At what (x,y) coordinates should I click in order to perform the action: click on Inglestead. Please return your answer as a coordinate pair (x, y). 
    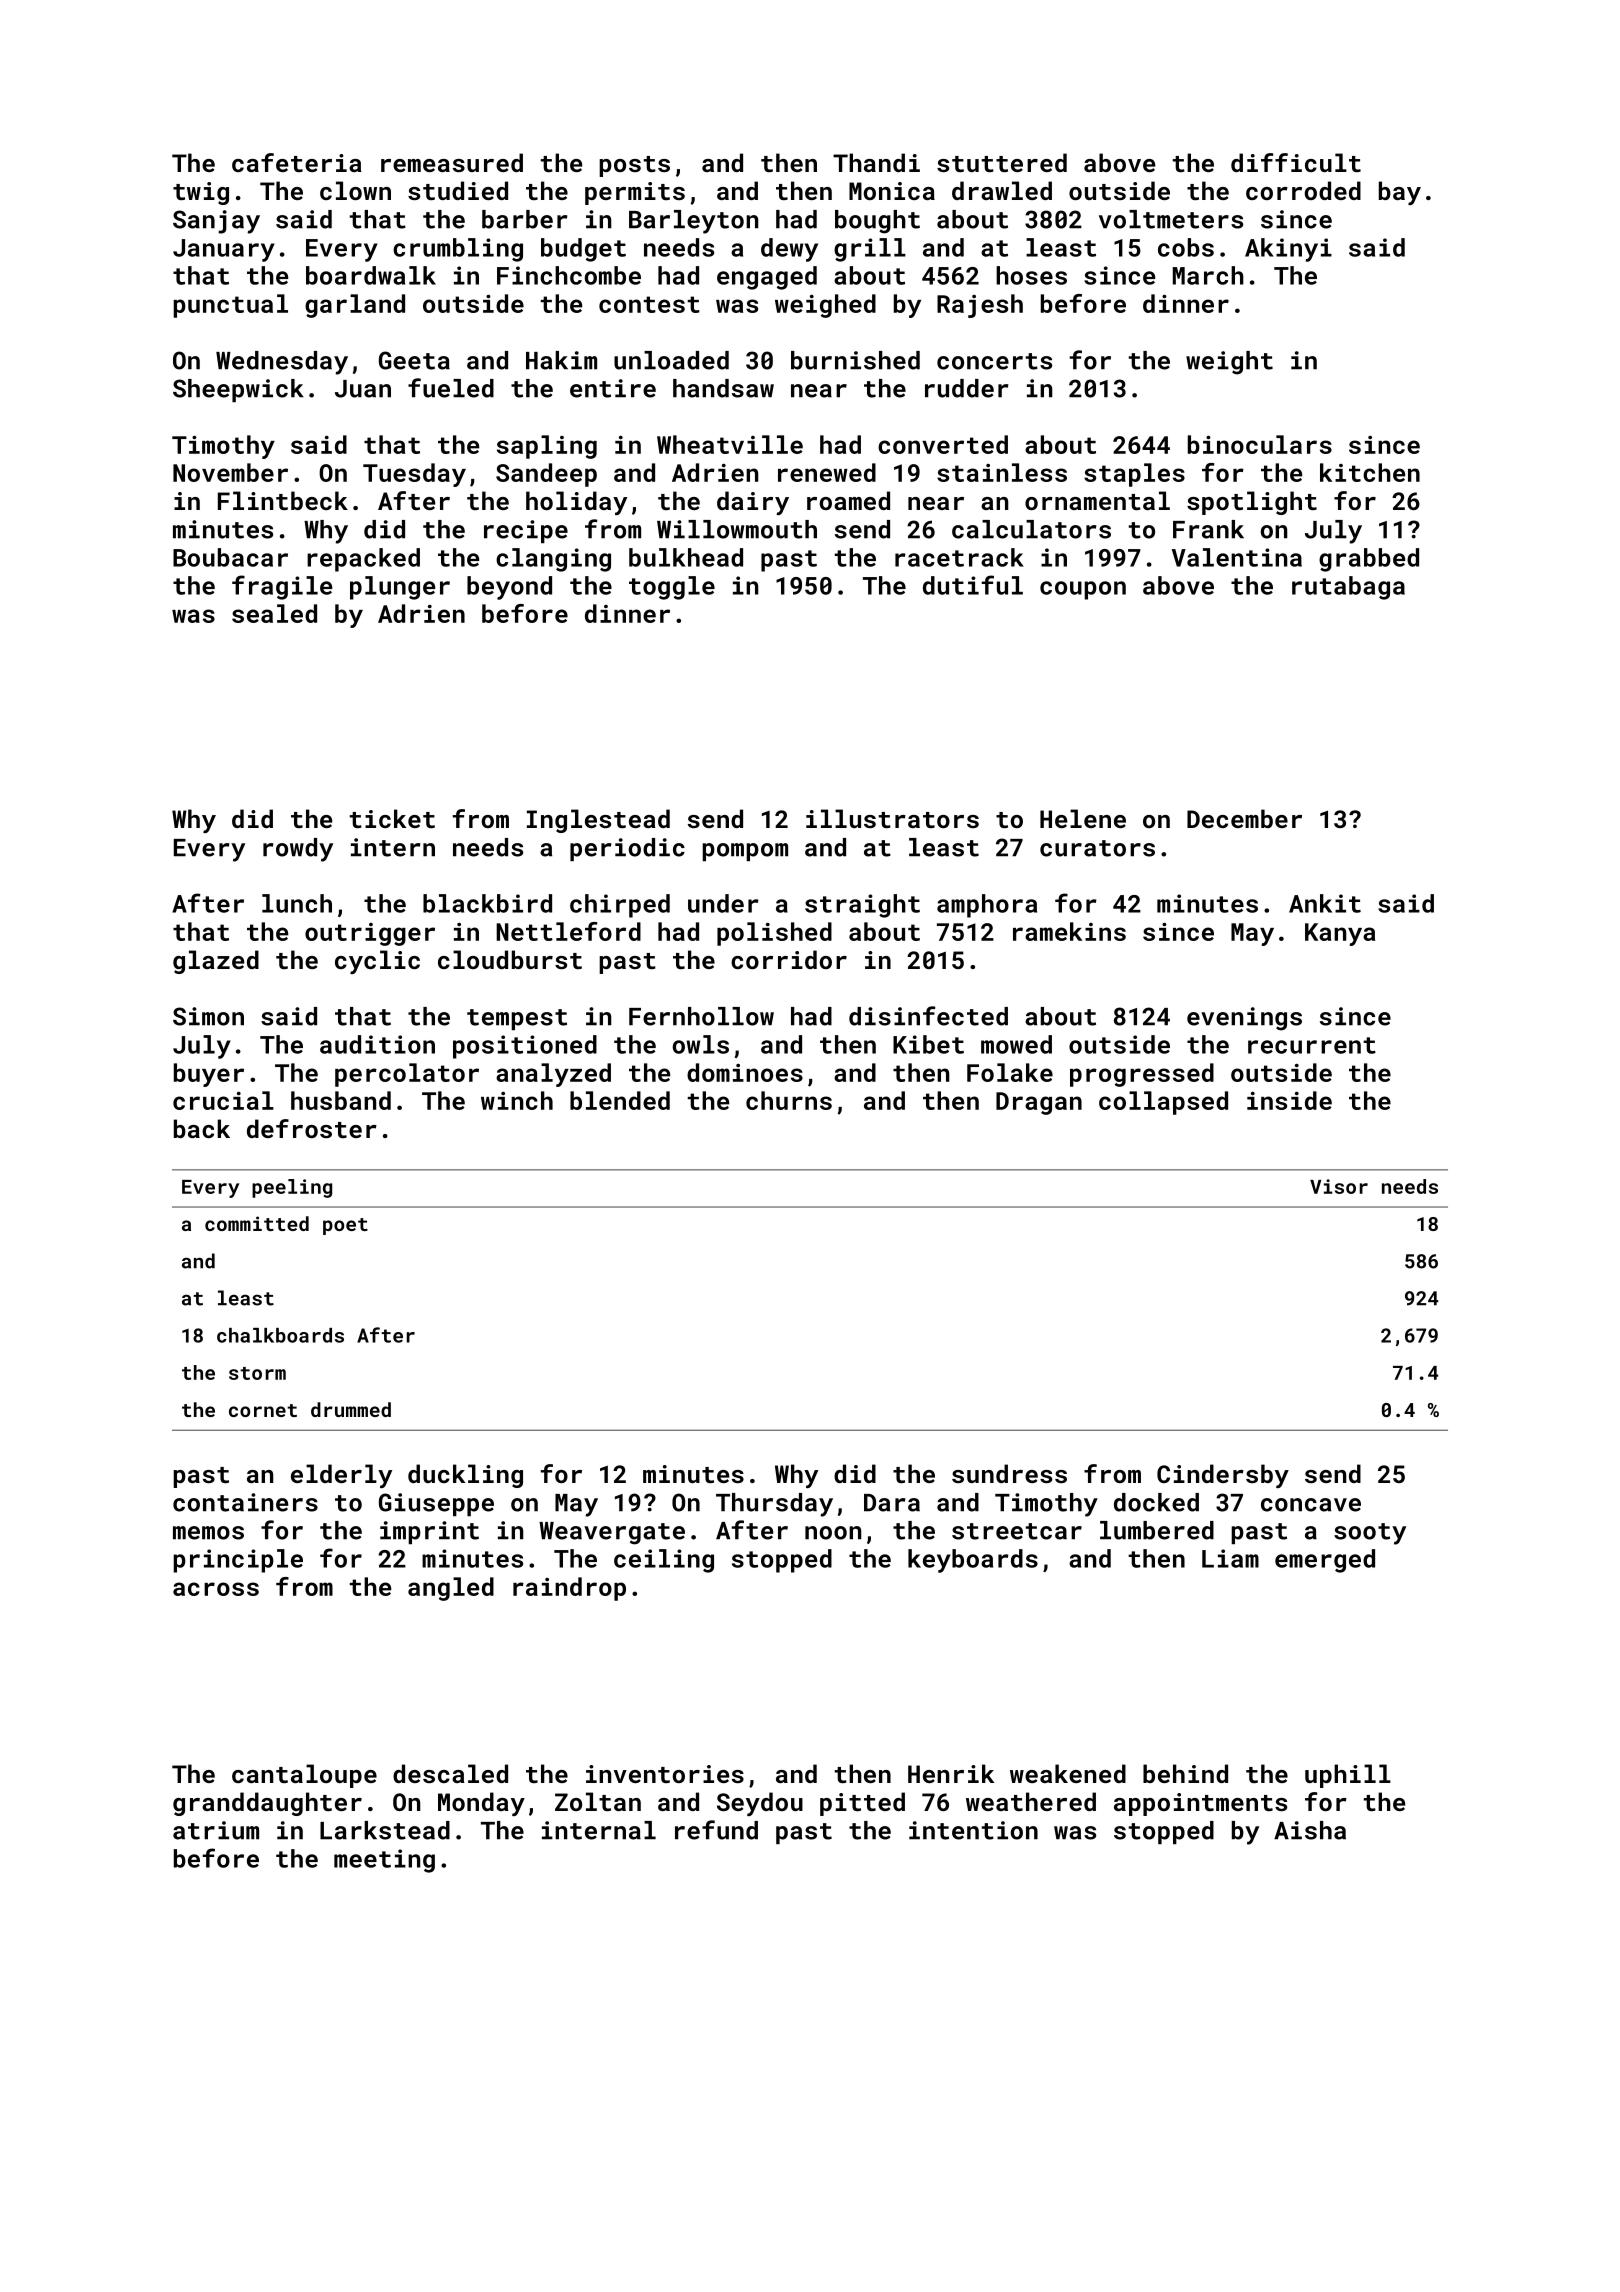
    Looking at the image, I should click on (598, 821).
